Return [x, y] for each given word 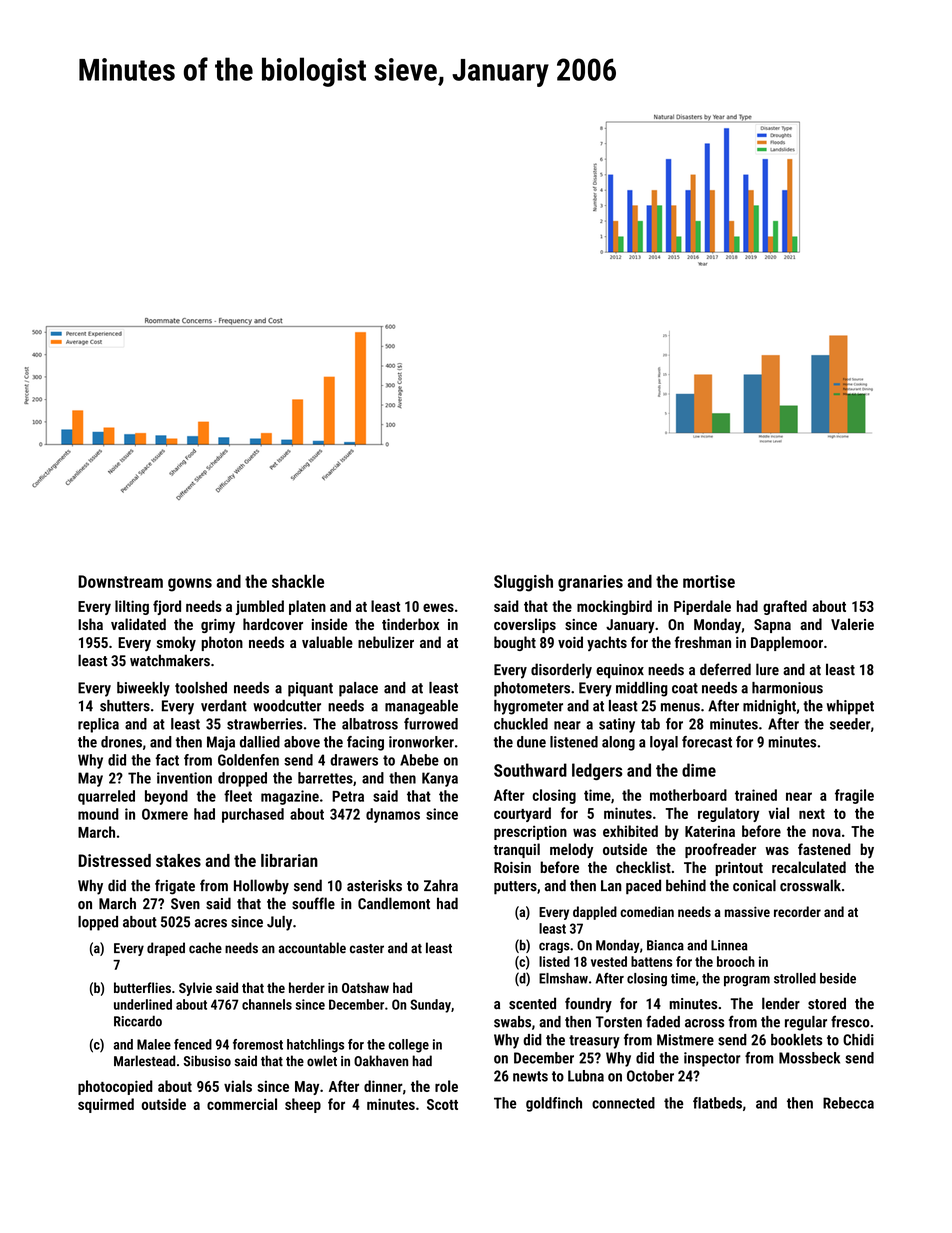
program [747, 981]
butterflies [142, 987]
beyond [166, 797]
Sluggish [523, 583]
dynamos [393, 815]
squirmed [106, 1105]
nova [826, 832]
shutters [125, 706]
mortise [709, 581]
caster [367, 949]
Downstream [120, 581]
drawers [354, 760]
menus [680, 707]
